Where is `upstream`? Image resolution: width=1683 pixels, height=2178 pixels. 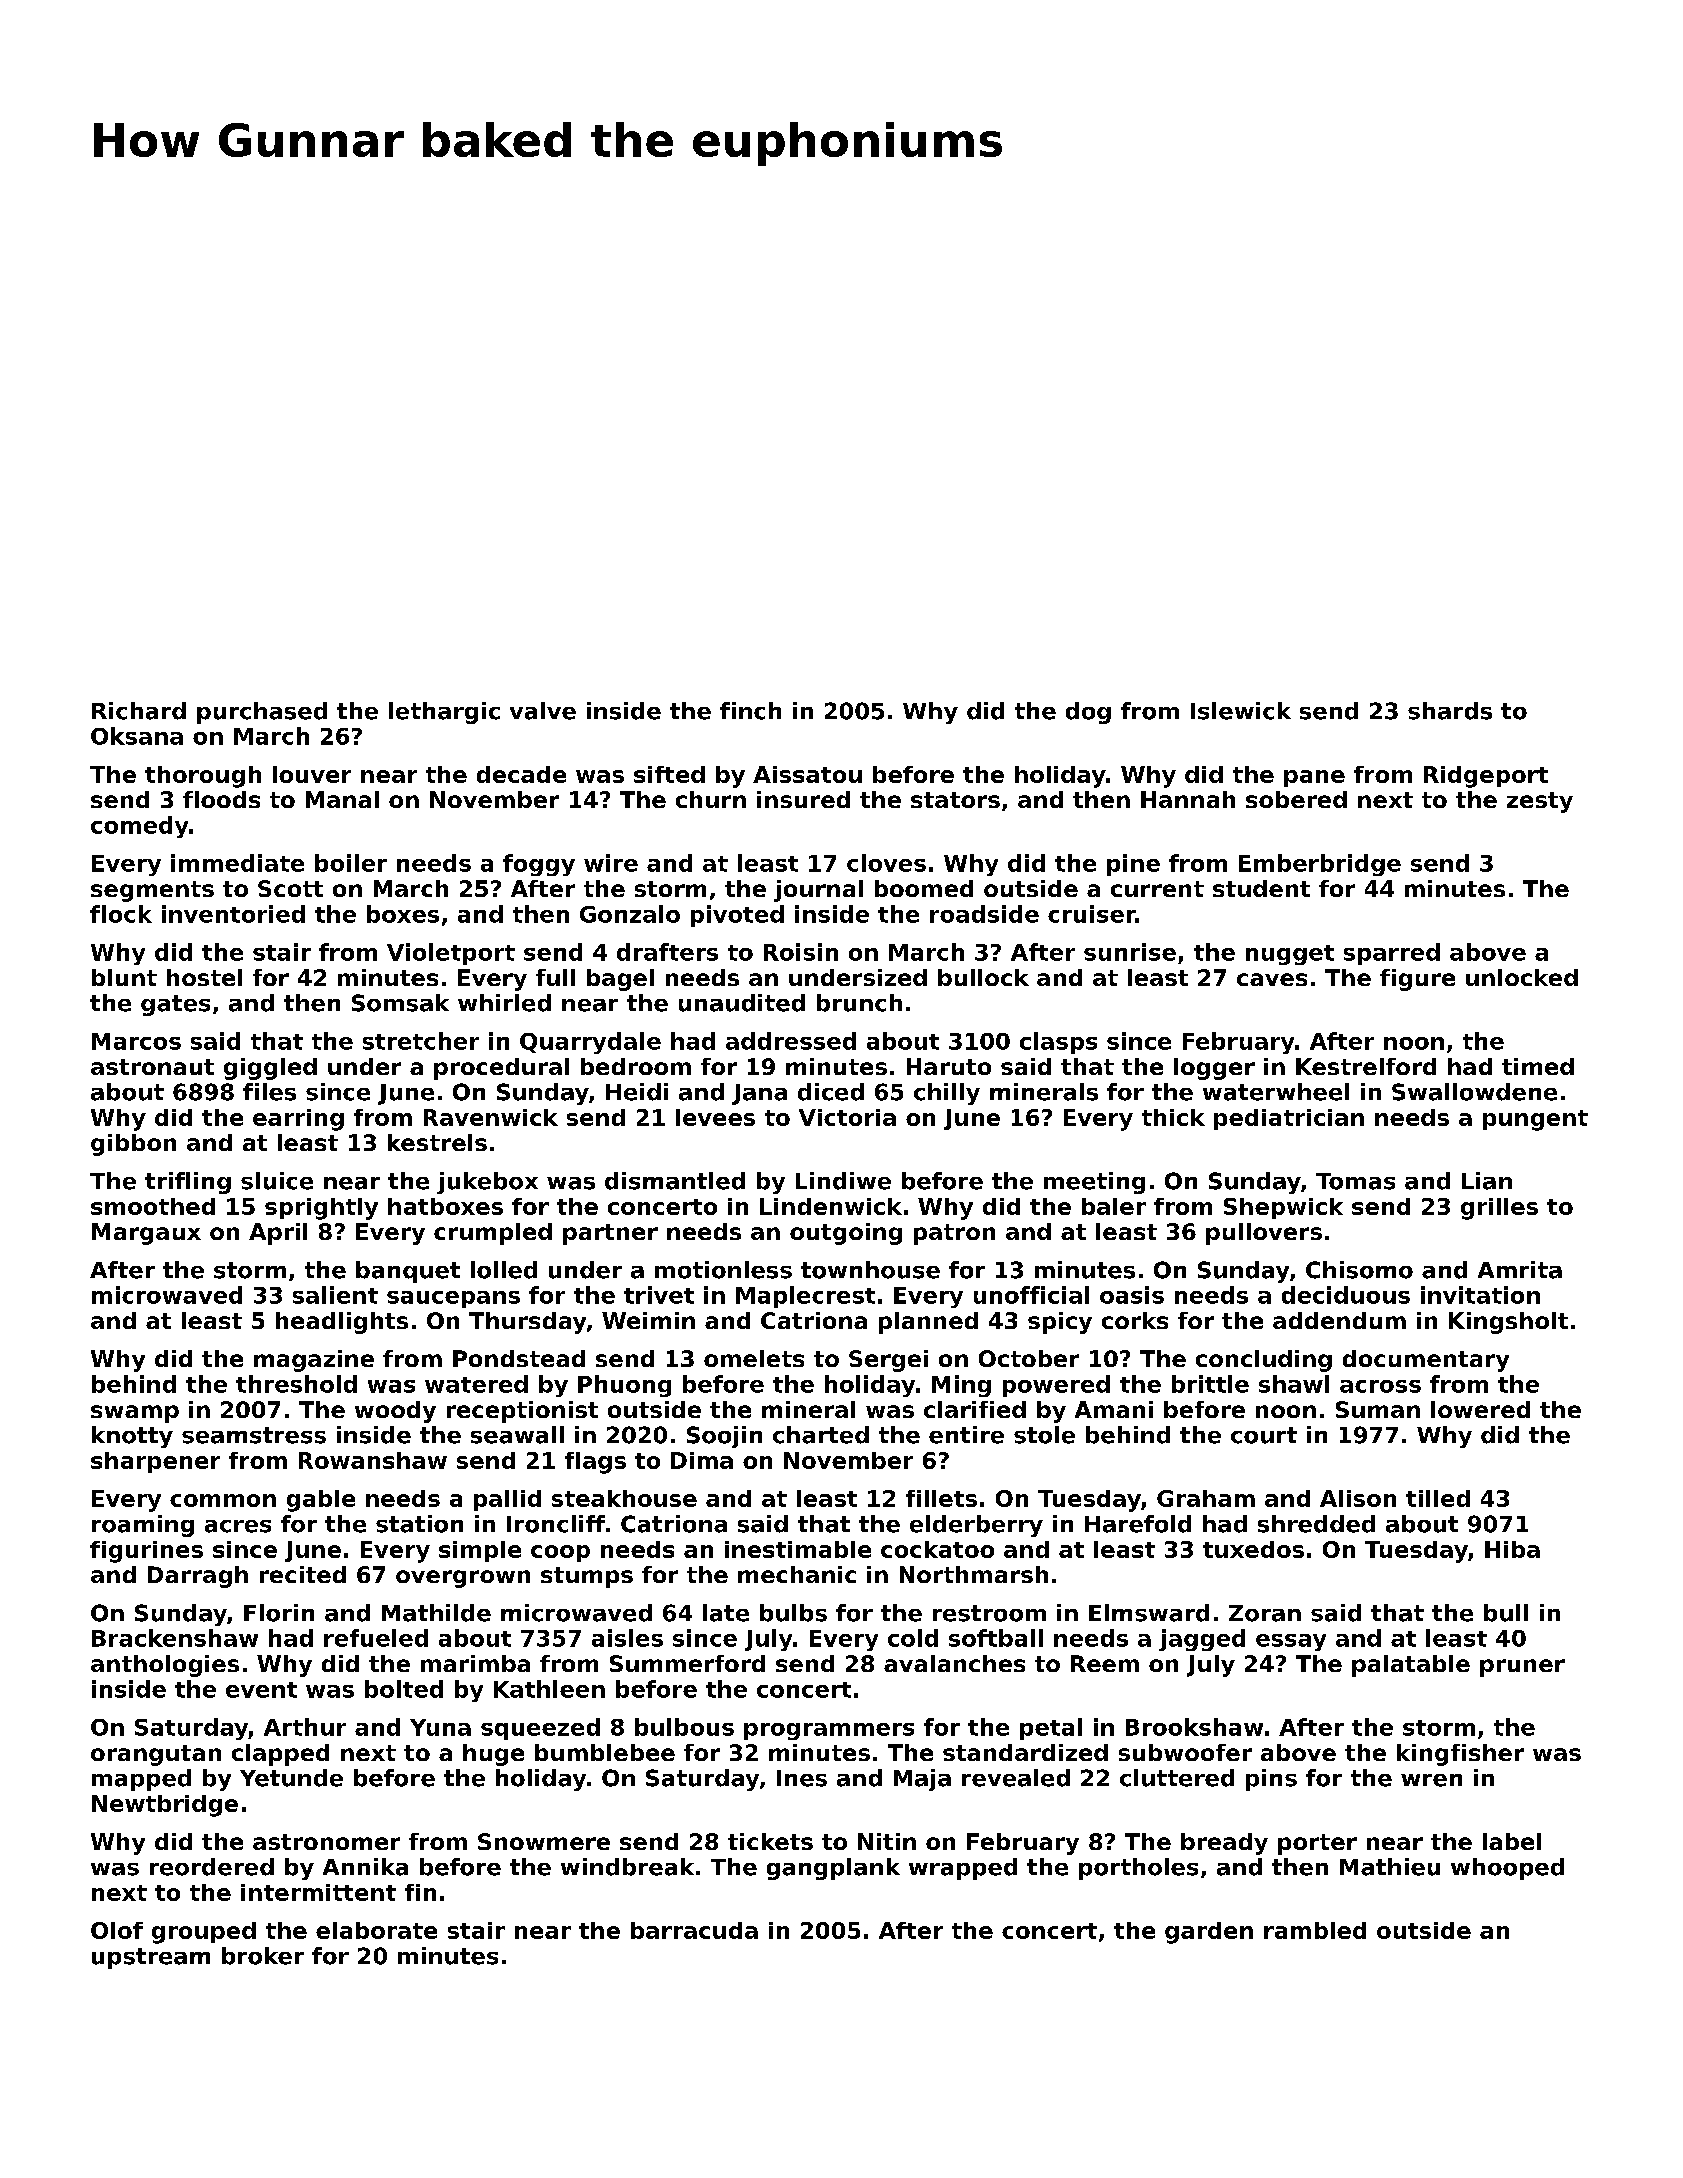 upstream is located at coordinates (151, 1958).
